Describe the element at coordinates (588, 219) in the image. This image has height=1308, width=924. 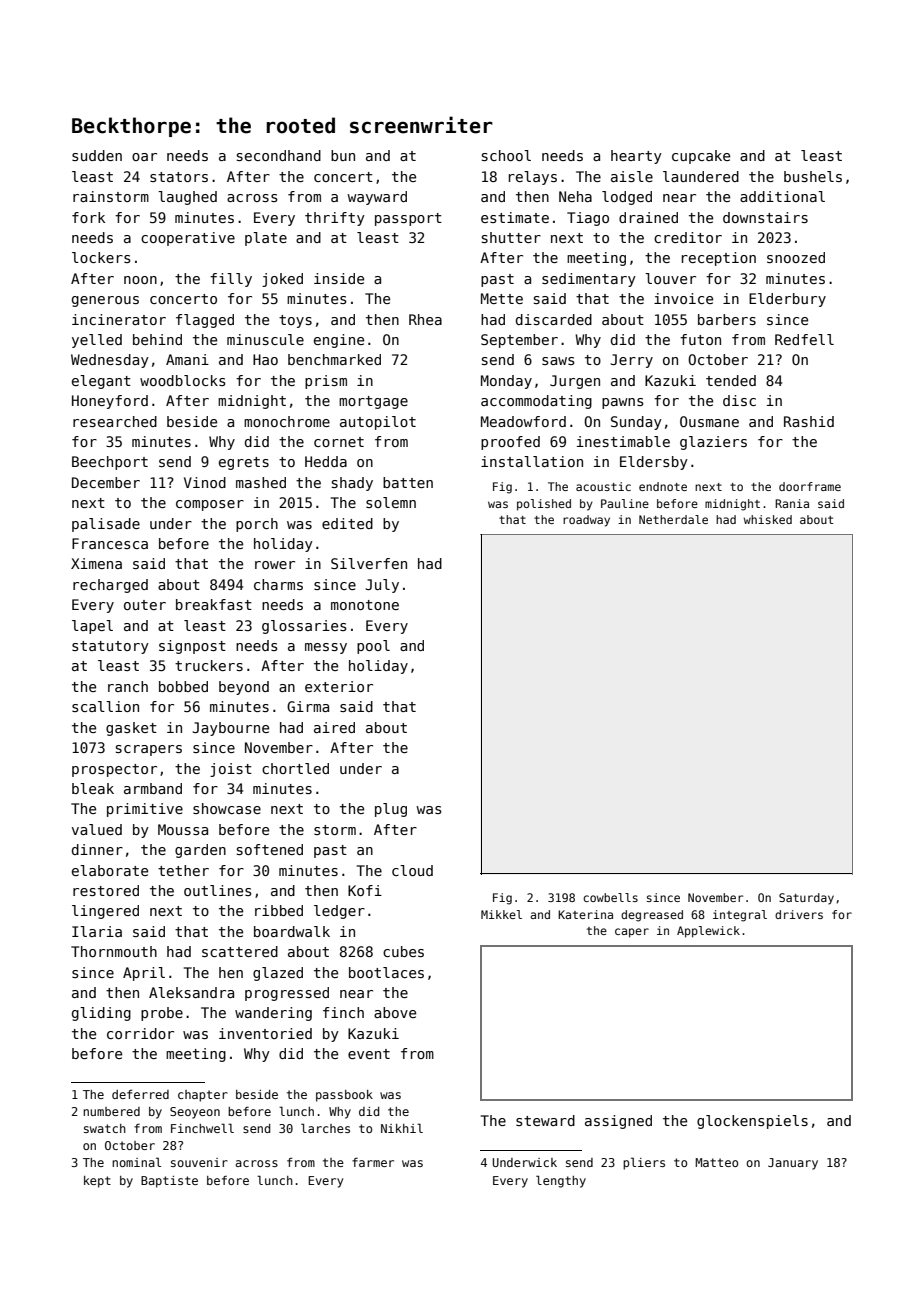
I see `Tiago` at that location.
